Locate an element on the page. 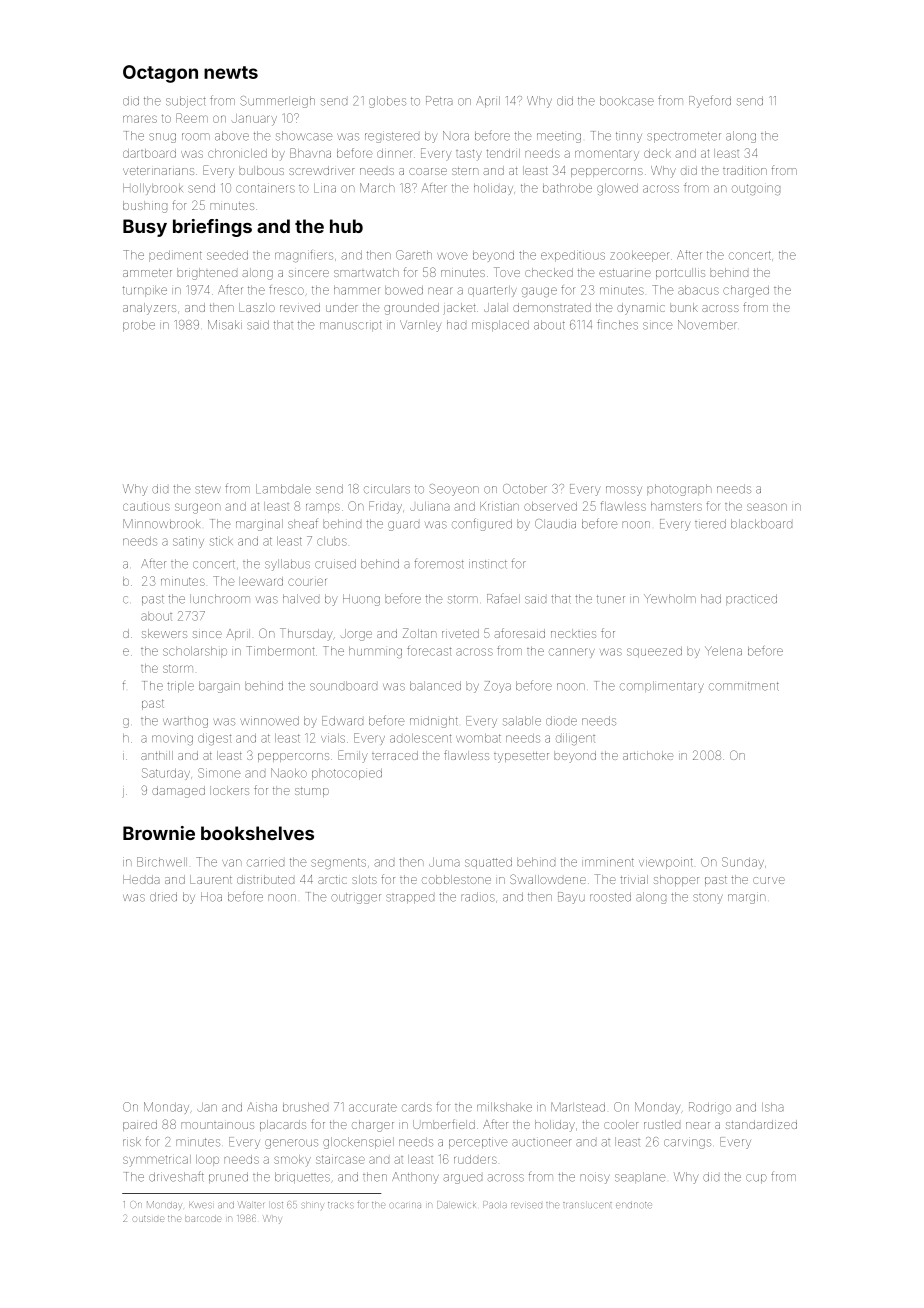 Image resolution: width=924 pixels, height=1308 pixels. slots is located at coordinates (364, 879).
